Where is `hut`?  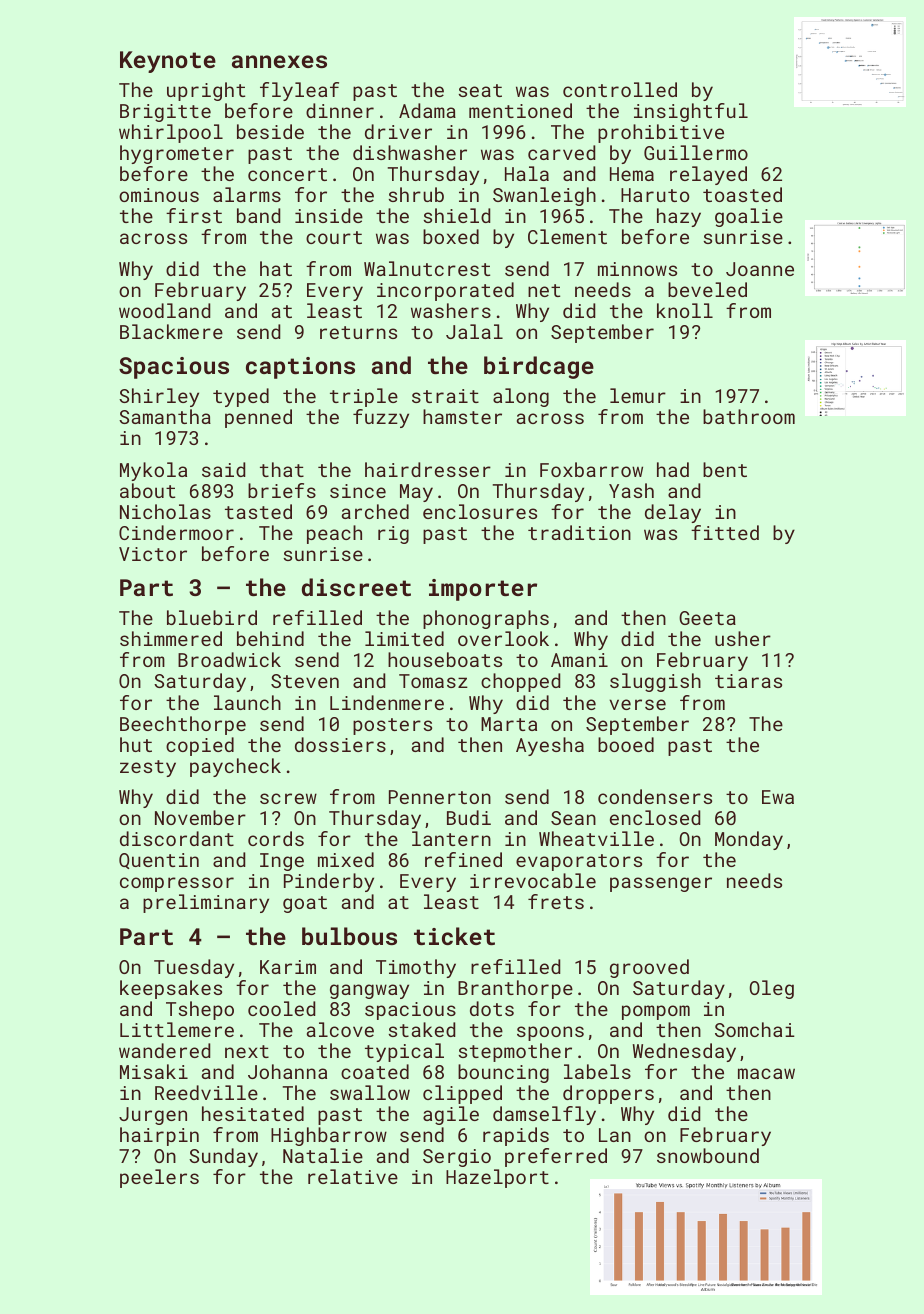
hut is located at coordinates (136, 744).
